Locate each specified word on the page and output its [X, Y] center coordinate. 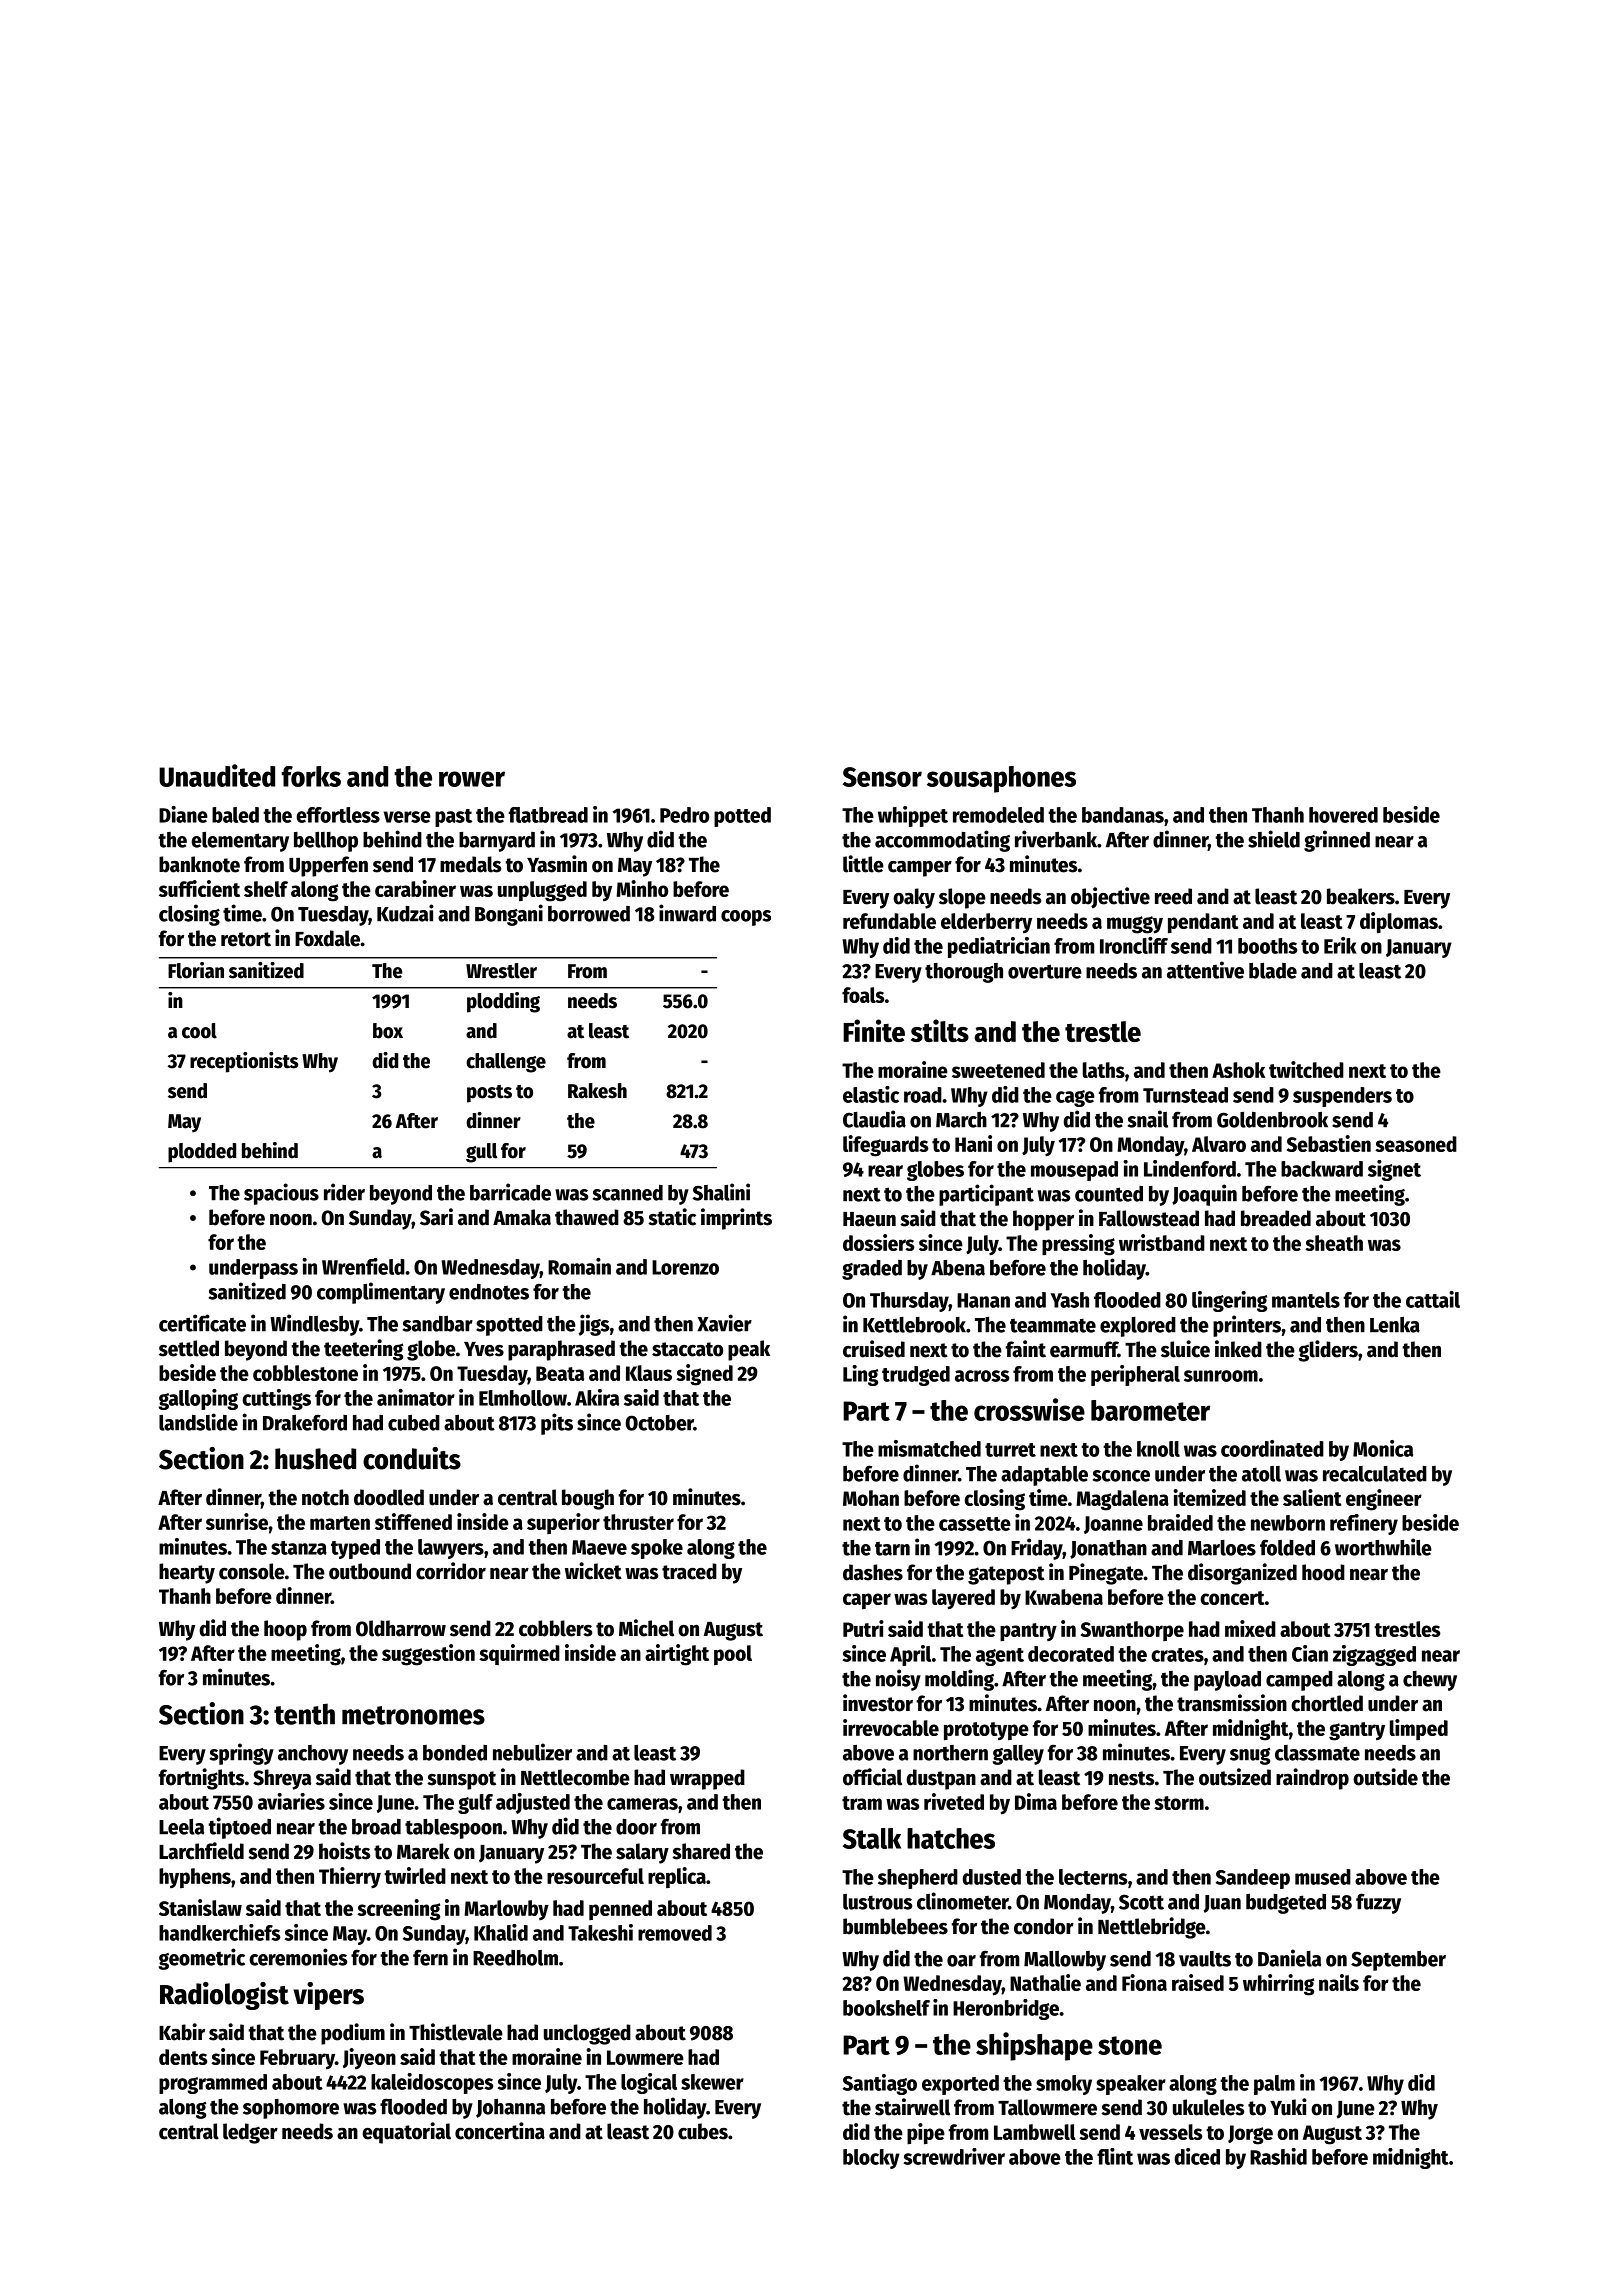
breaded [1276, 1218]
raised [1198, 1982]
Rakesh [597, 1091]
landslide [198, 1422]
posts [489, 1094]
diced [1197, 2156]
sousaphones [1001, 779]
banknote [199, 864]
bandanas [1123, 815]
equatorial [406, 2133]
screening [398, 1910]
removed [675, 1933]
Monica [1383, 1448]
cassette [975, 1524]
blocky [871, 2159]
